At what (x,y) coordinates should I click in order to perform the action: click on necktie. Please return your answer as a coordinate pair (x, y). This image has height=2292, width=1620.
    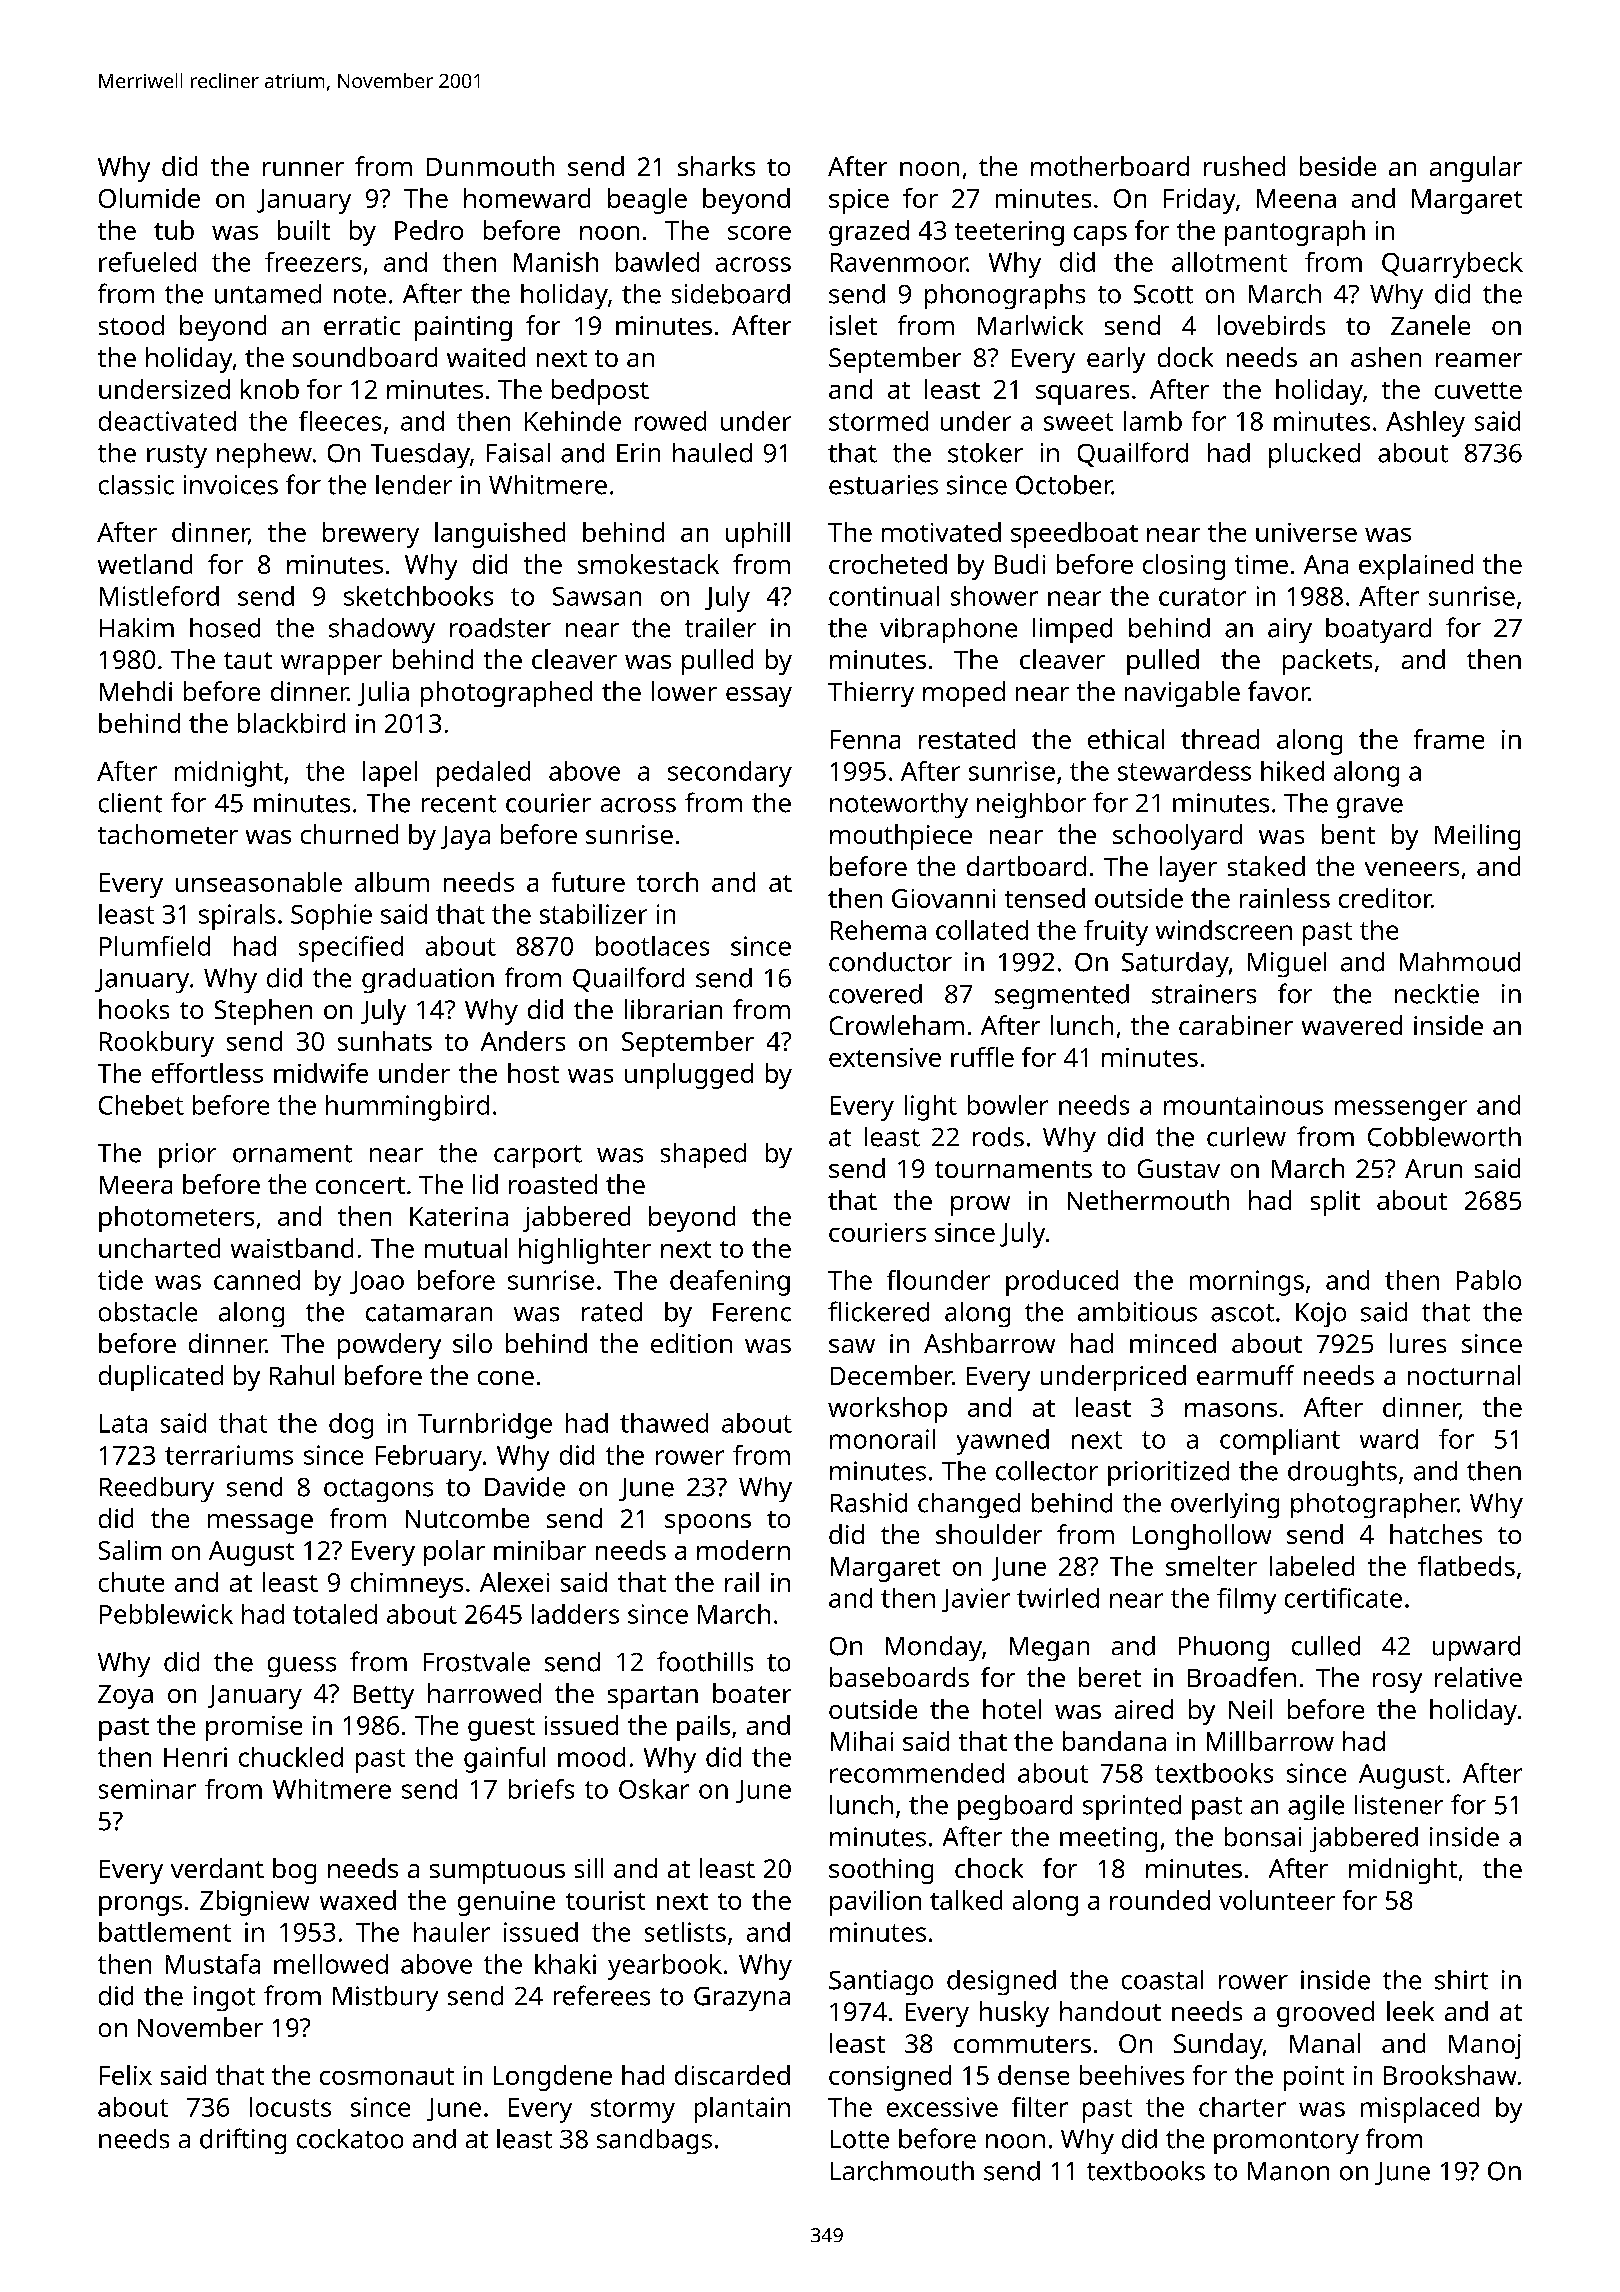
    Looking at the image, I should click on (1437, 994).
